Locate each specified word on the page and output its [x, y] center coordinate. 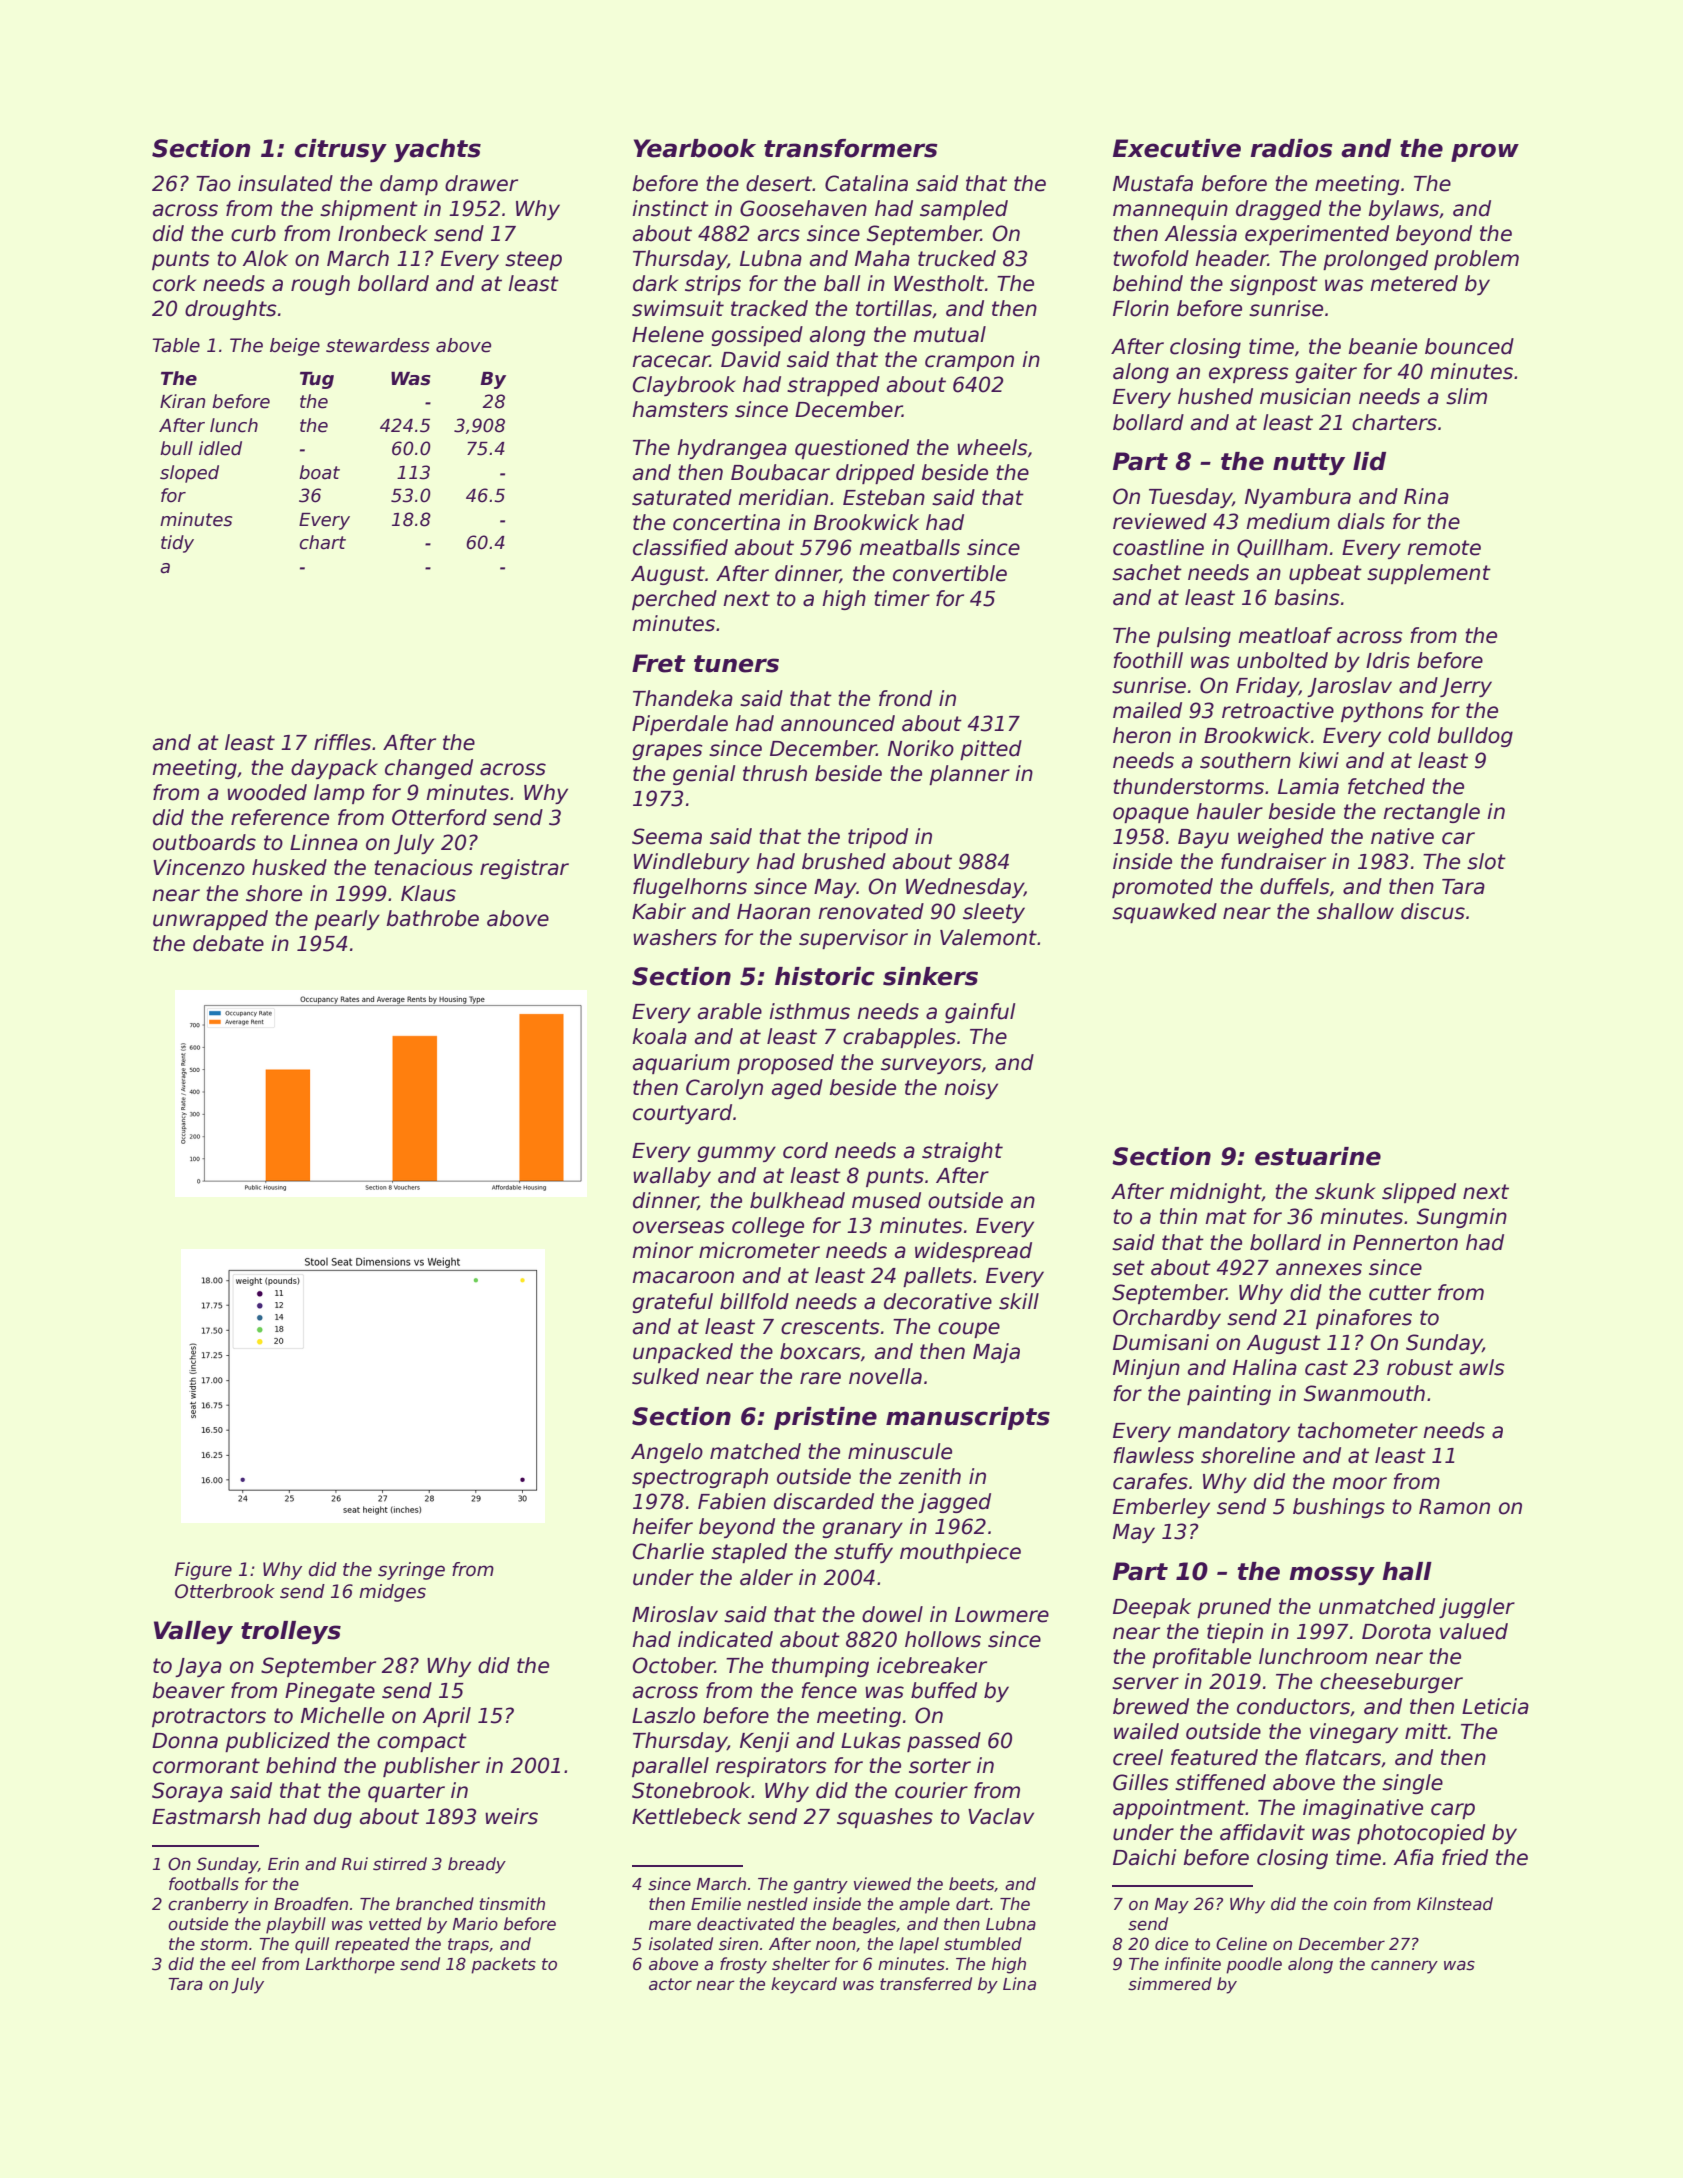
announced [838, 723]
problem [1476, 260]
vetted [395, 1924]
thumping [820, 1667]
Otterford [439, 817]
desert [779, 183]
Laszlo [663, 1715]
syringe [411, 1571]
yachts [437, 150]
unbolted [1282, 660]
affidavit [1262, 1832]
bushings [1339, 1508]
